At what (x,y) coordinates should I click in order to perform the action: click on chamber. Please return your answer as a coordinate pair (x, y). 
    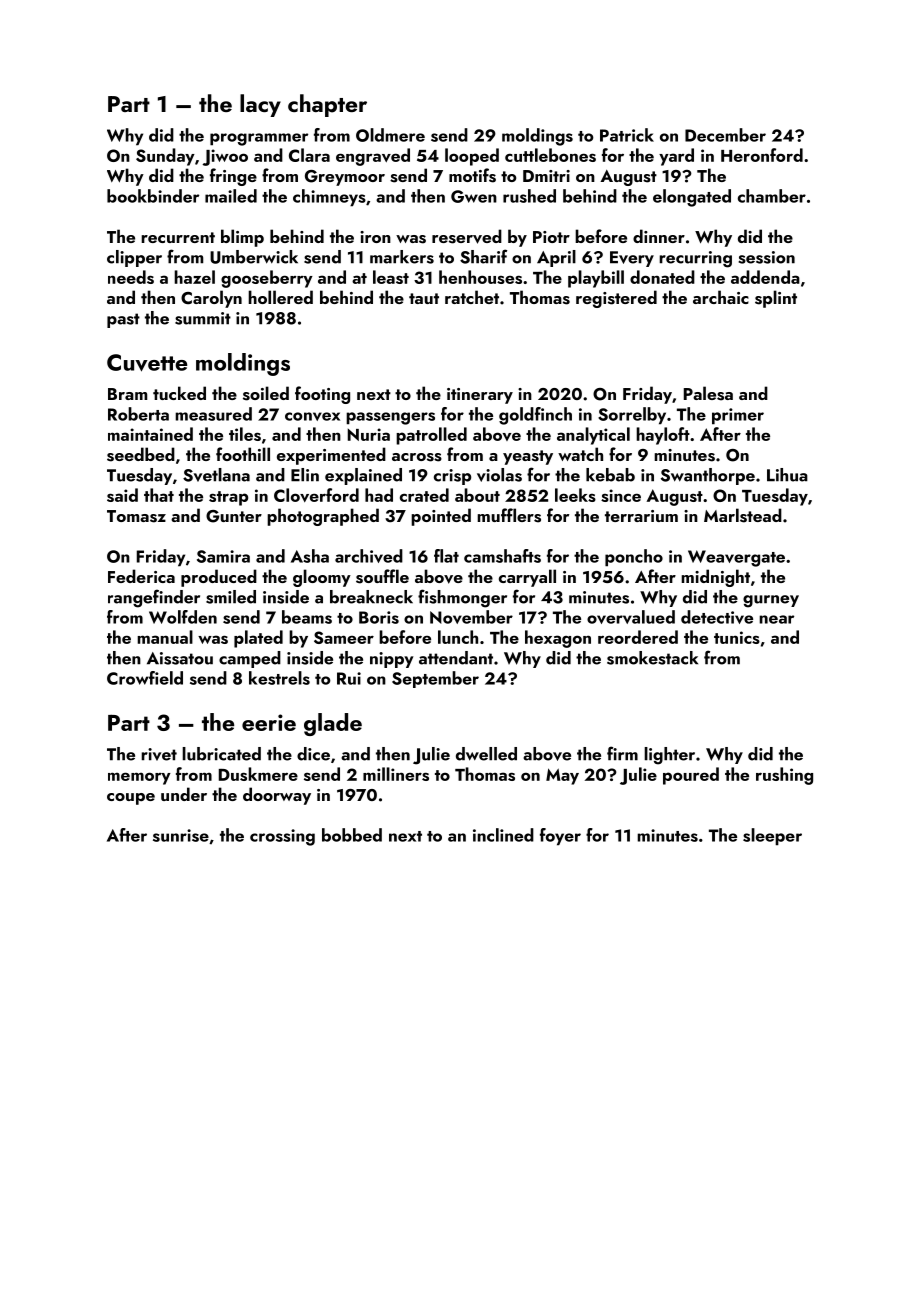
    Looking at the image, I should click on (772, 196).
